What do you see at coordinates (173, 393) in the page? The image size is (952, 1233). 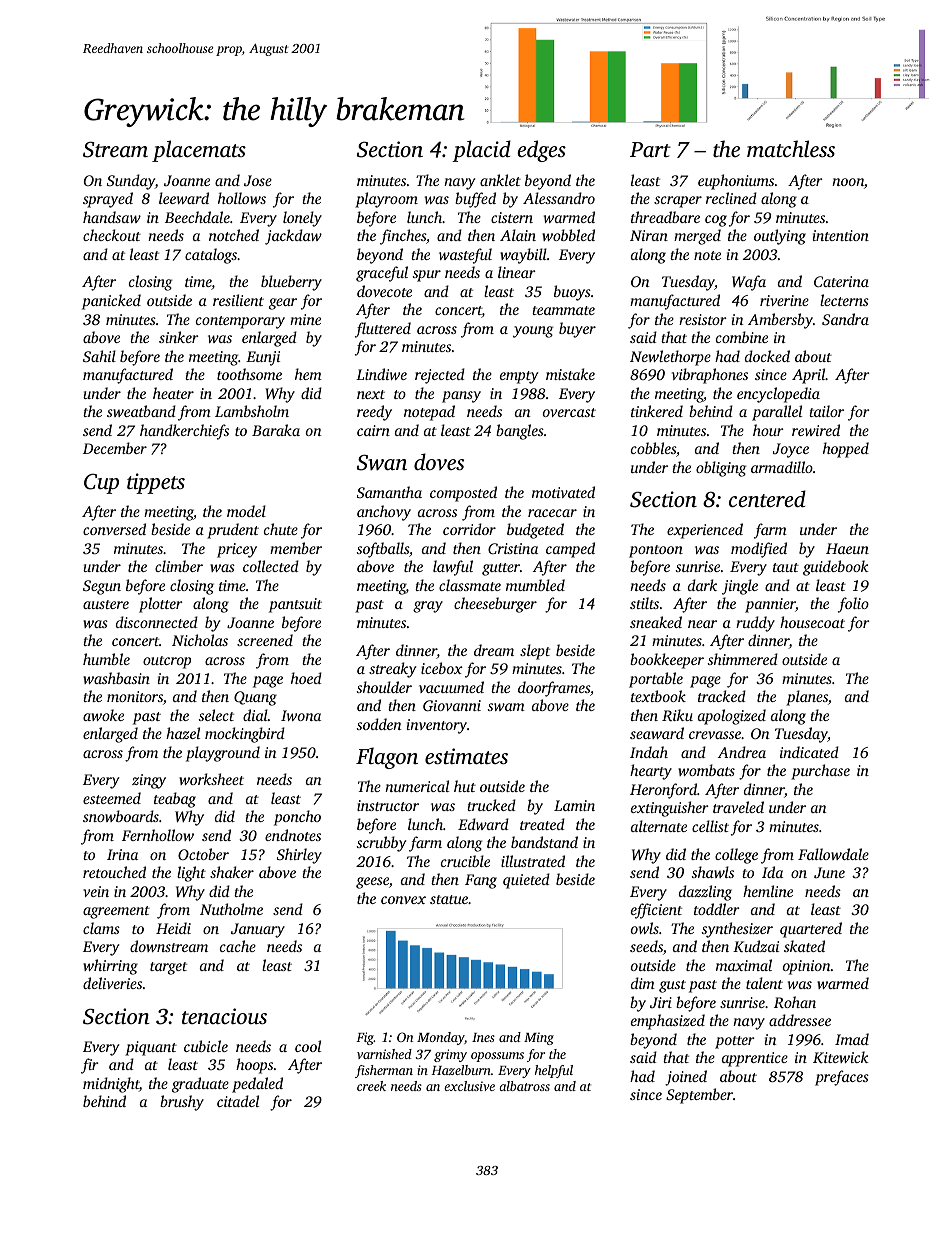 I see `heater` at bounding box center [173, 393].
